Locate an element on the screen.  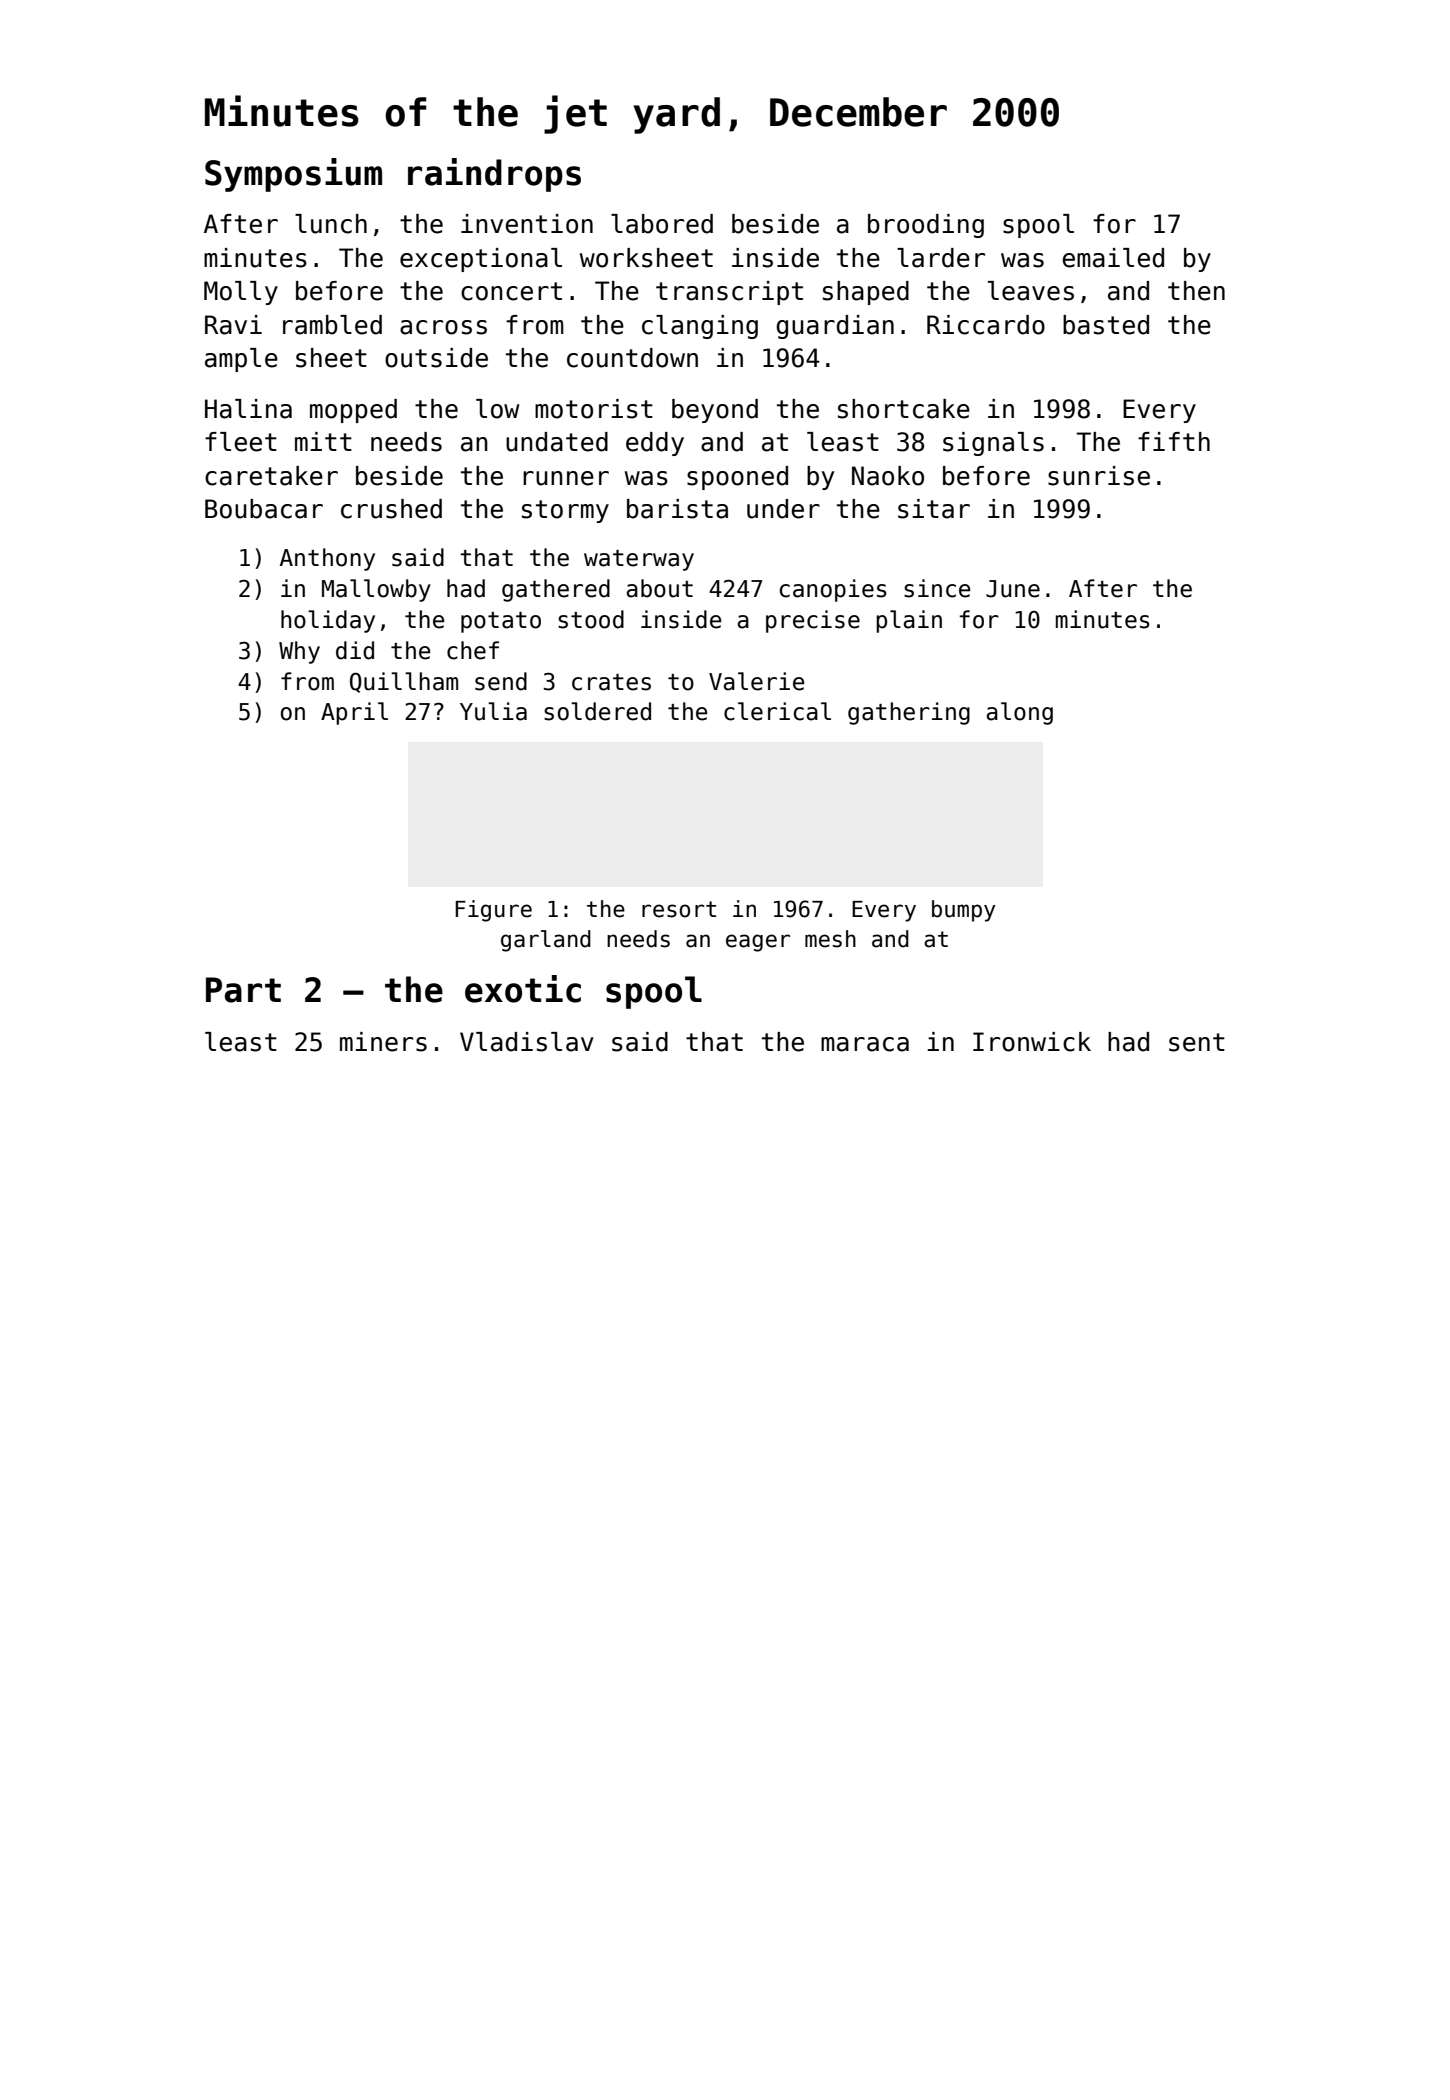
invention is located at coordinates (527, 224).
